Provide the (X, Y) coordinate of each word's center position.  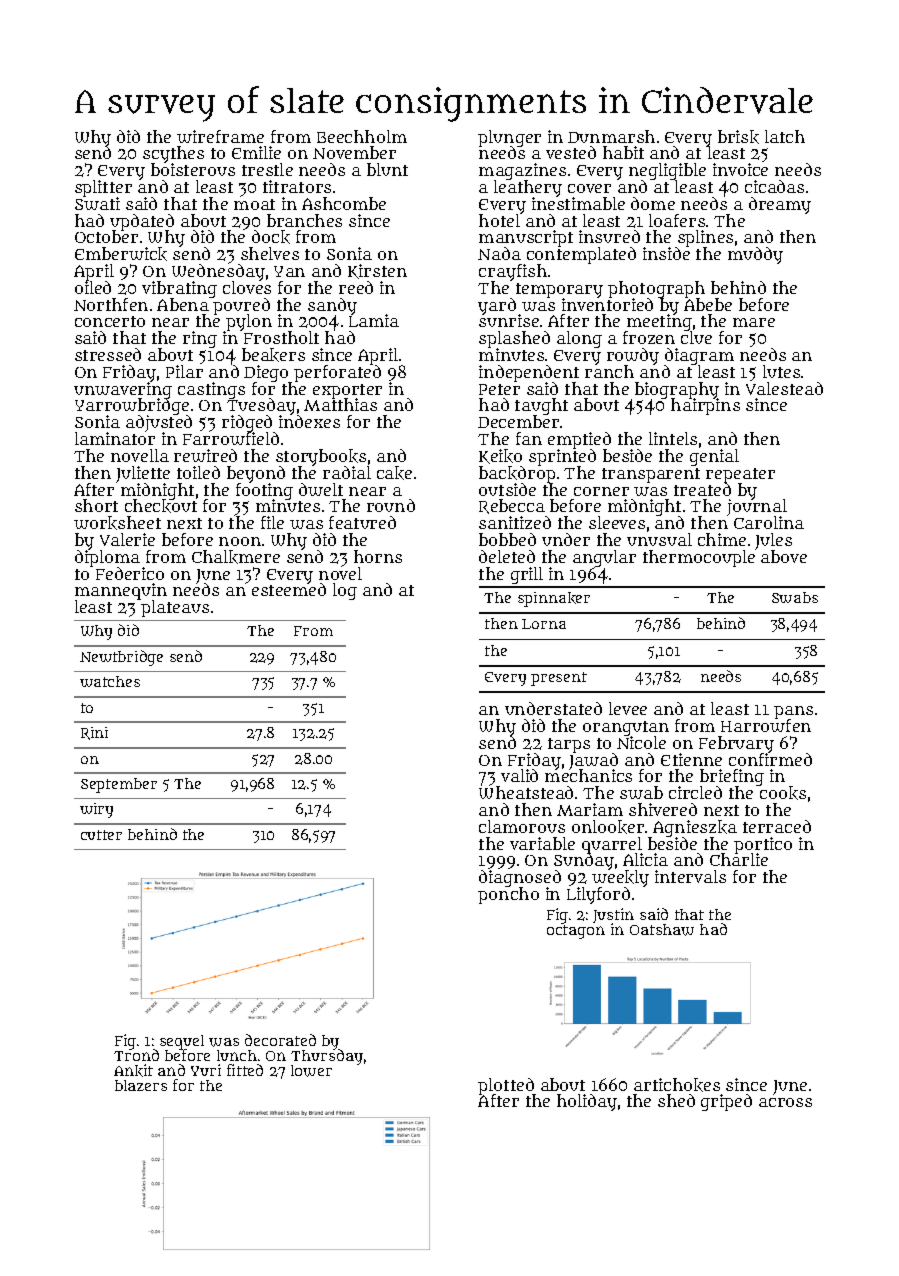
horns (378, 556)
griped (726, 1102)
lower (311, 1071)
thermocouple (699, 559)
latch (785, 136)
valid (519, 775)
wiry (96, 810)
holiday (587, 1102)
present (559, 679)
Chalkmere (236, 557)
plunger (509, 138)
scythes (173, 155)
